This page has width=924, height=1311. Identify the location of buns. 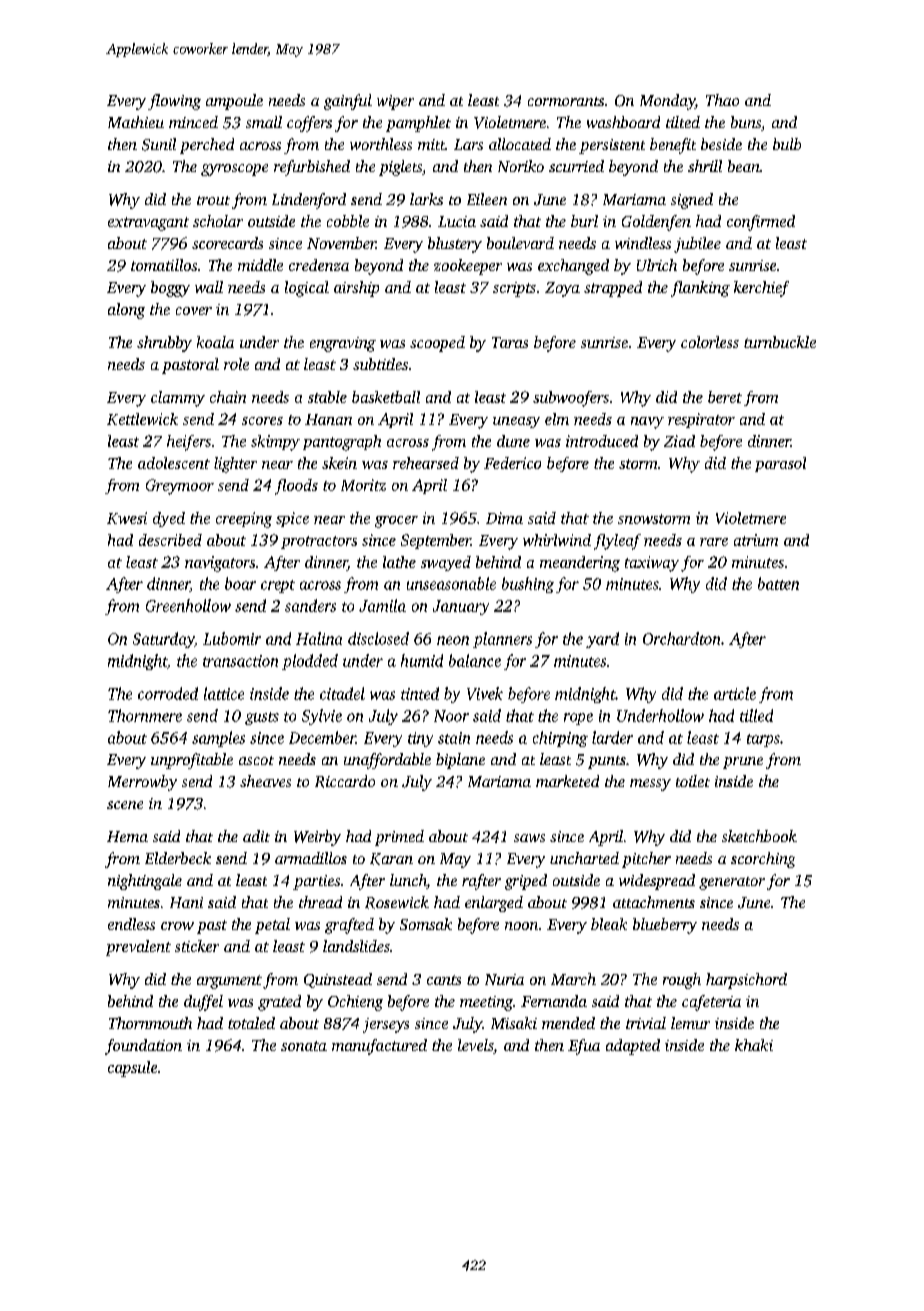
(746, 122).
